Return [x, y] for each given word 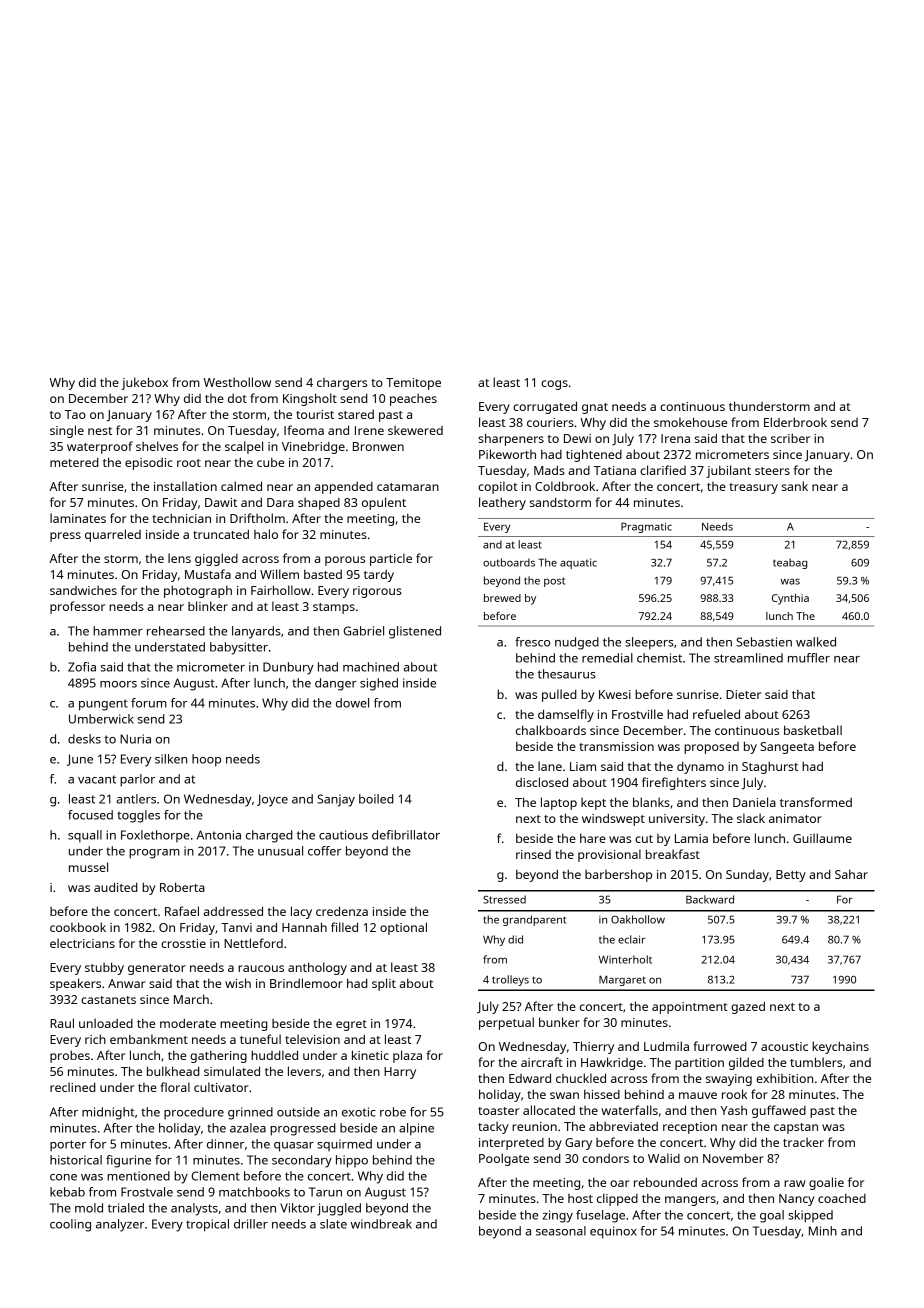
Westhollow [237, 382]
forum [149, 703]
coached [842, 1198]
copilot [498, 487]
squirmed [344, 1145]
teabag [790, 563]
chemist [659, 658]
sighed [379, 684]
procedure [194, 1113]
